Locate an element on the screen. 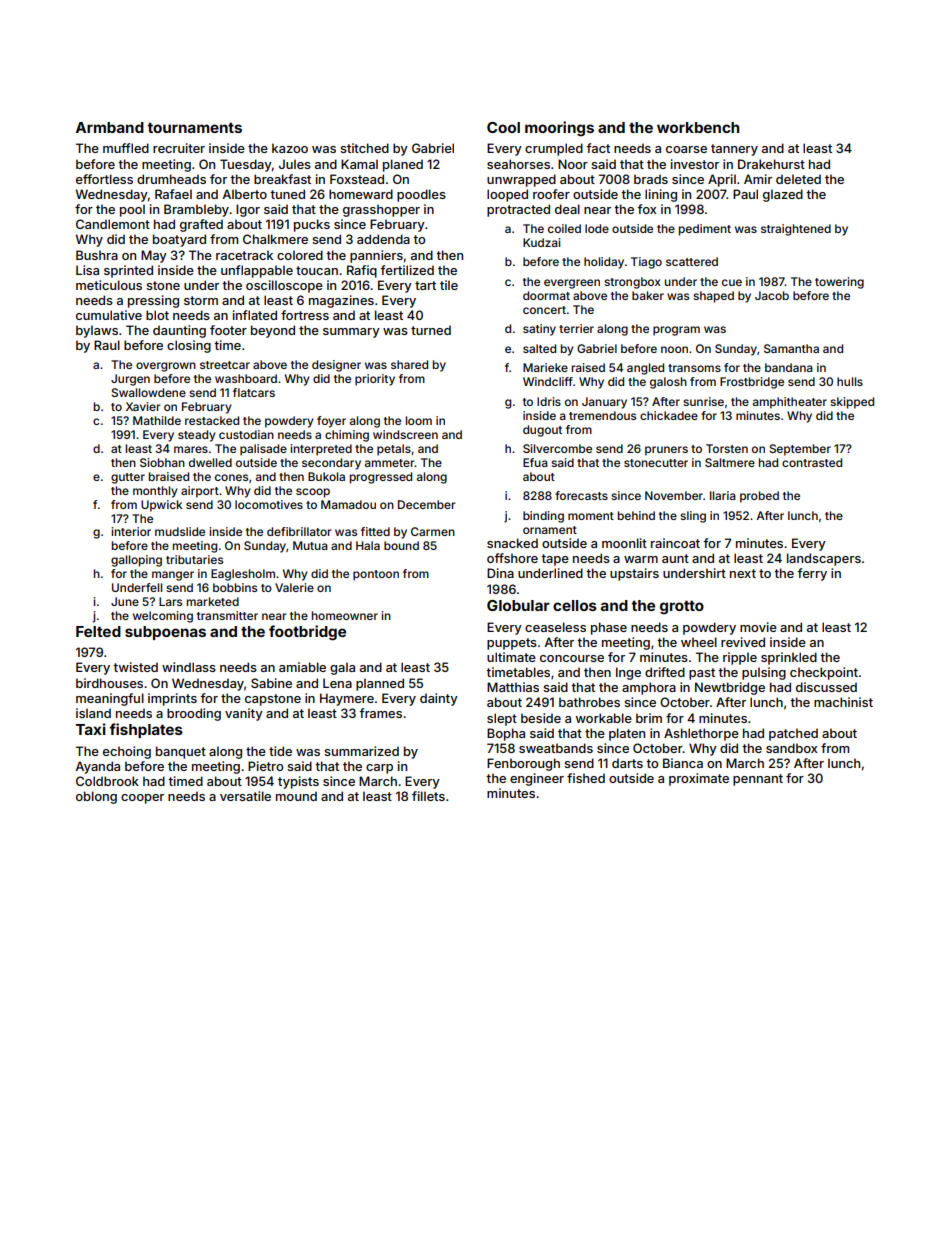 This screenshot has width=952, height=1233. concourse is located at coordinates (572, 658).
